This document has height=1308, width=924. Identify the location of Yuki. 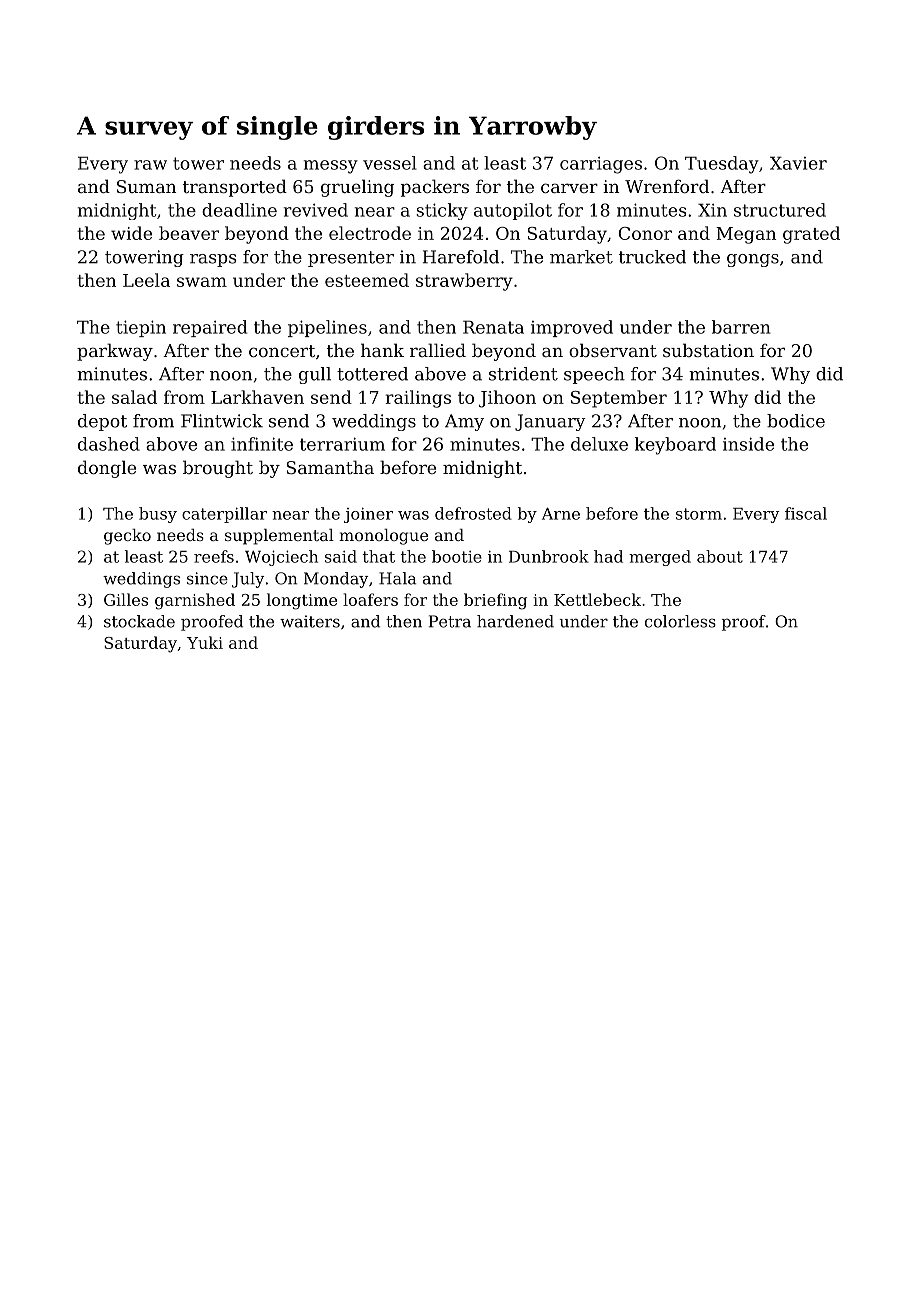
(205, 642).
